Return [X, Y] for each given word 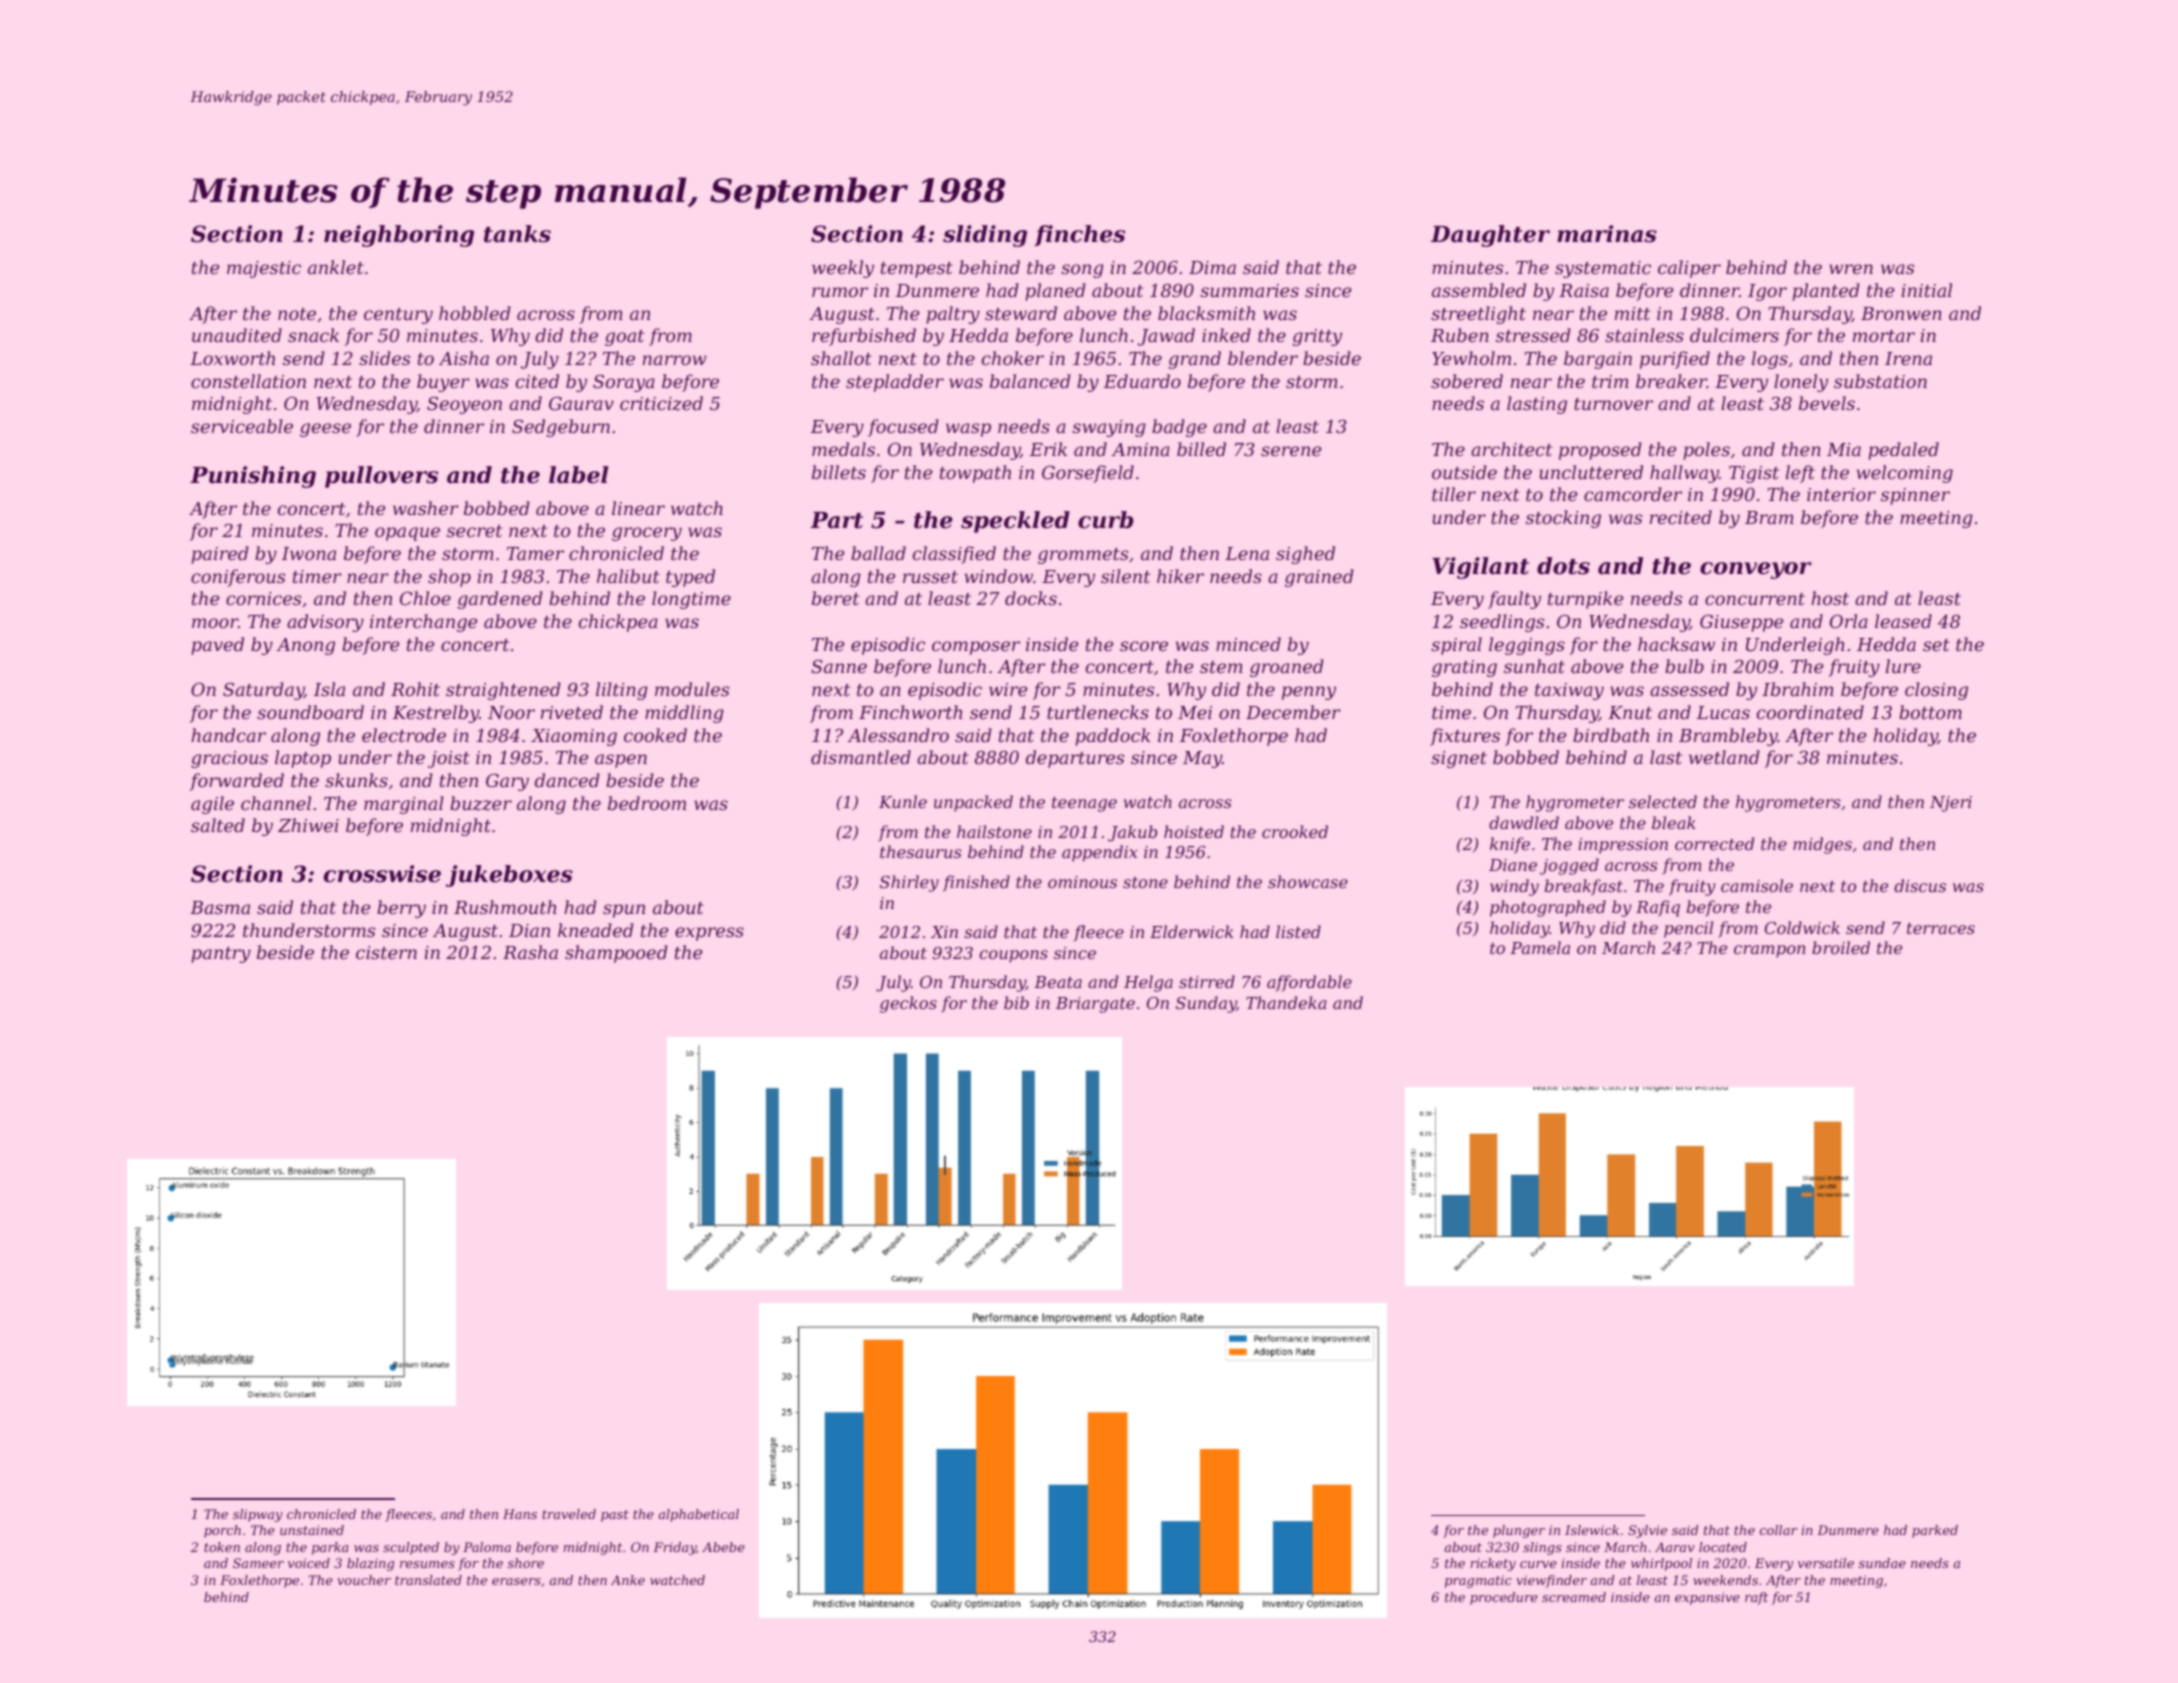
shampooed [616, 954]
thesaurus [921, 851]
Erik [1048, 449]
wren [1851, 269]
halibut [628, 576]
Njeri [1951, 804]
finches [1079, 235]
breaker [1671, 381]
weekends [1725, 1580]
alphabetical [698, 1515]
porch [222, 1531]
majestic [264, 269]
